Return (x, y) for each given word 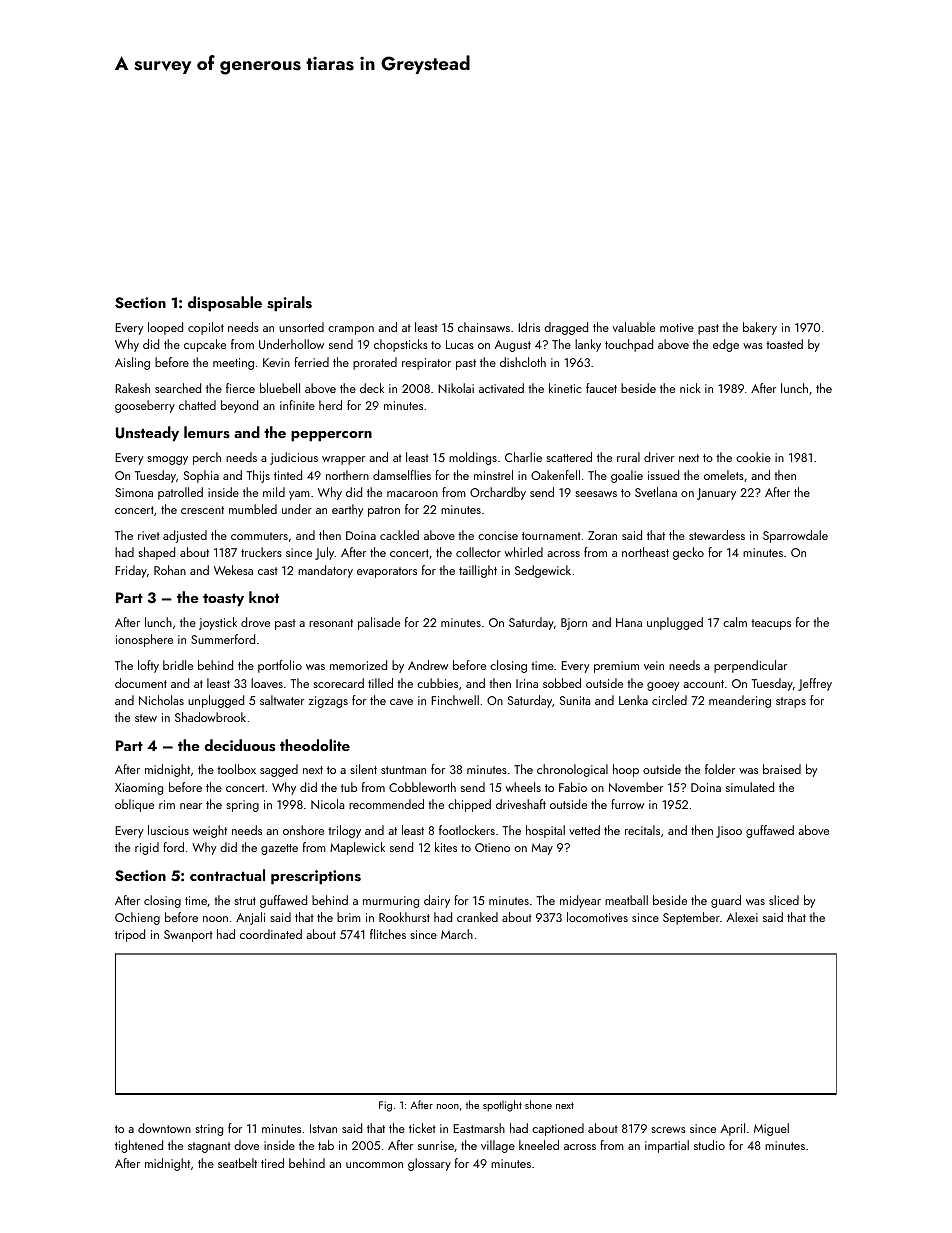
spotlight (502, 1106)
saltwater (282, 700)
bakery (760, 328)
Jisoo (729, 832)
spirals (289, 304)
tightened (139, 1146)
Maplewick (357, 848)
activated (501, 388)
